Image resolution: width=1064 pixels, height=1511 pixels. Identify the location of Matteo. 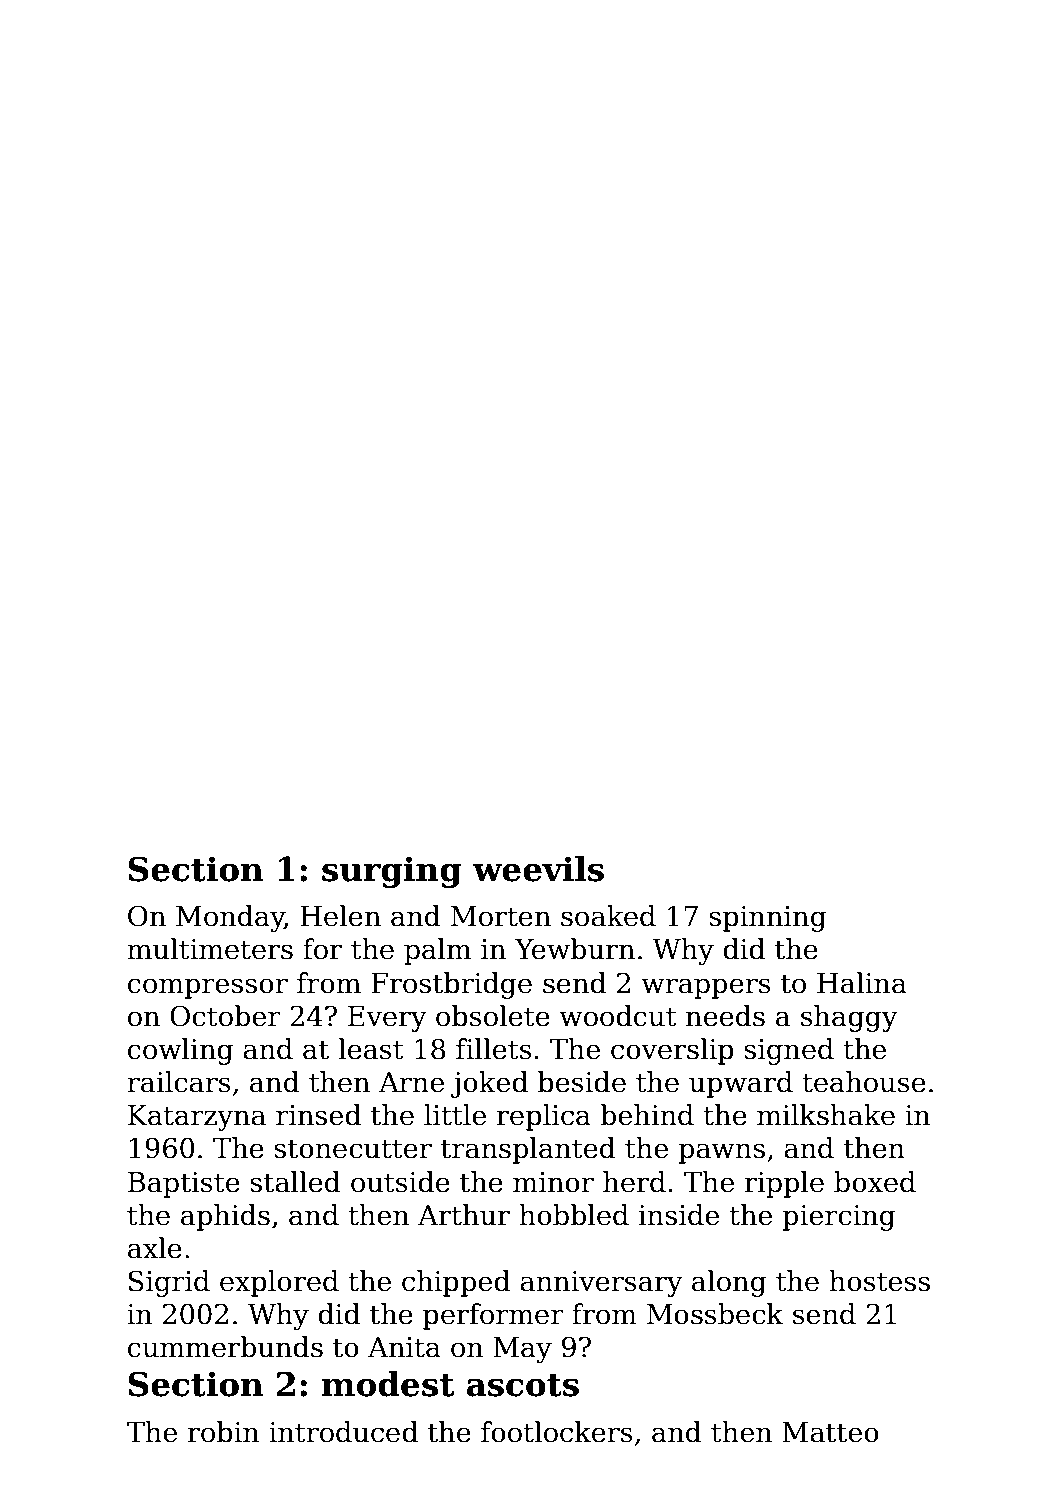
(830, 1432).
